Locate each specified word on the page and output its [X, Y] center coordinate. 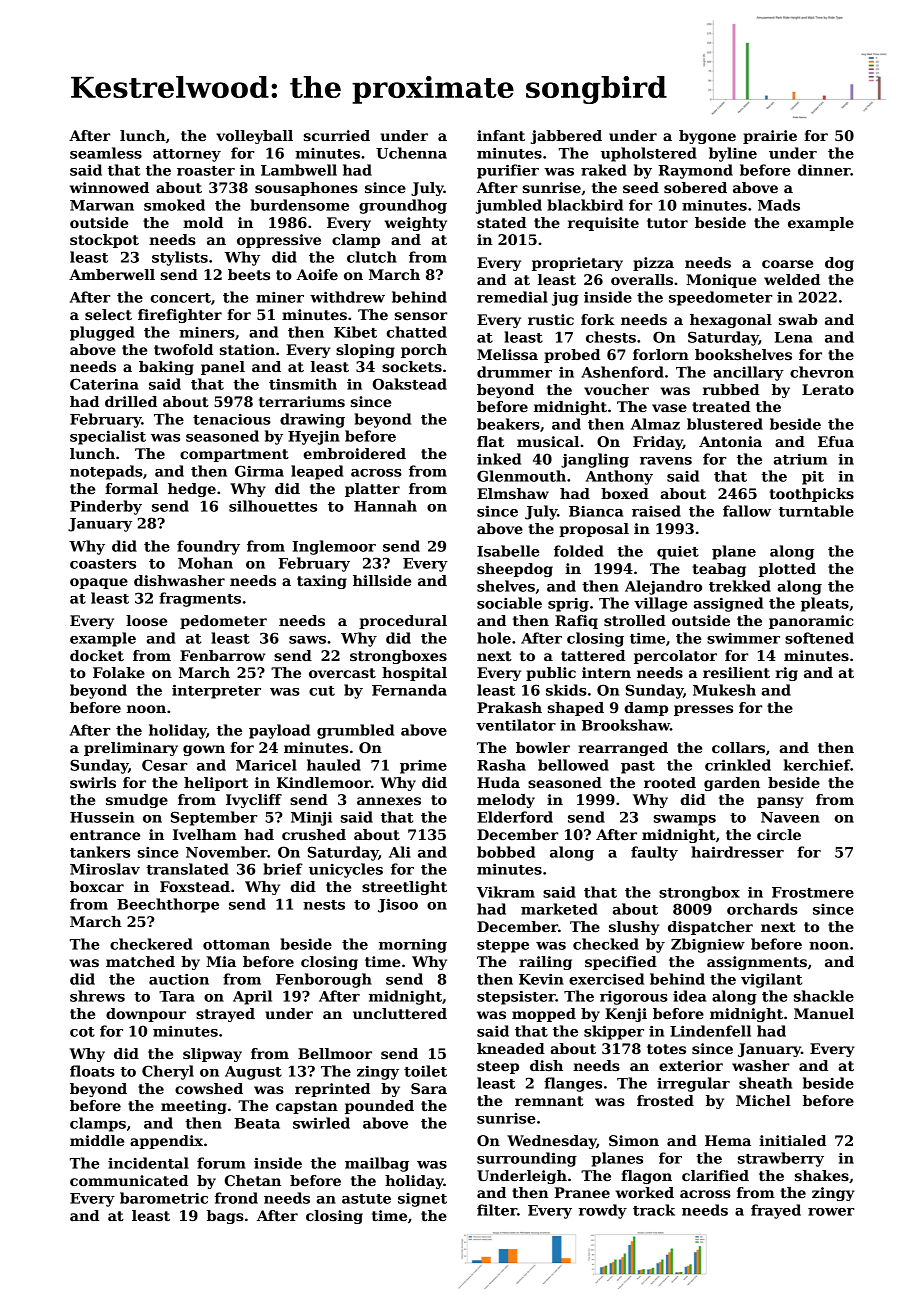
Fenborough [324, 980]
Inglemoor [334, 547]
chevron [822, 372]
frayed [776, 1211]
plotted [787, 570]
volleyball [254, 137]
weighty [416, 224]
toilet [425, 1071]
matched [140, 961]
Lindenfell [710, 1031]
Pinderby [106, 507]
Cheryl [168, 1072]
